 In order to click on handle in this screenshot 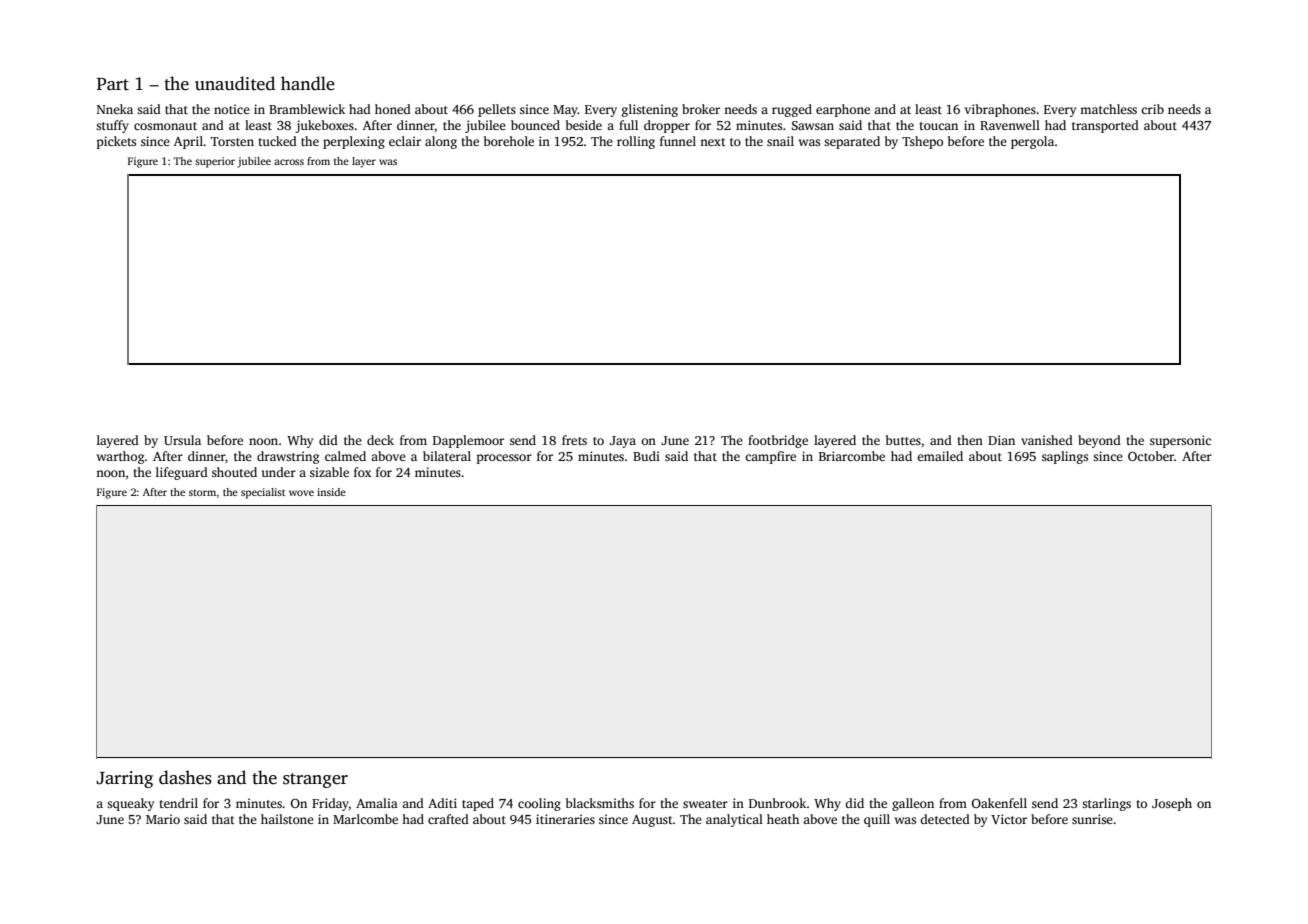, I will do `click(308, 83)`.
